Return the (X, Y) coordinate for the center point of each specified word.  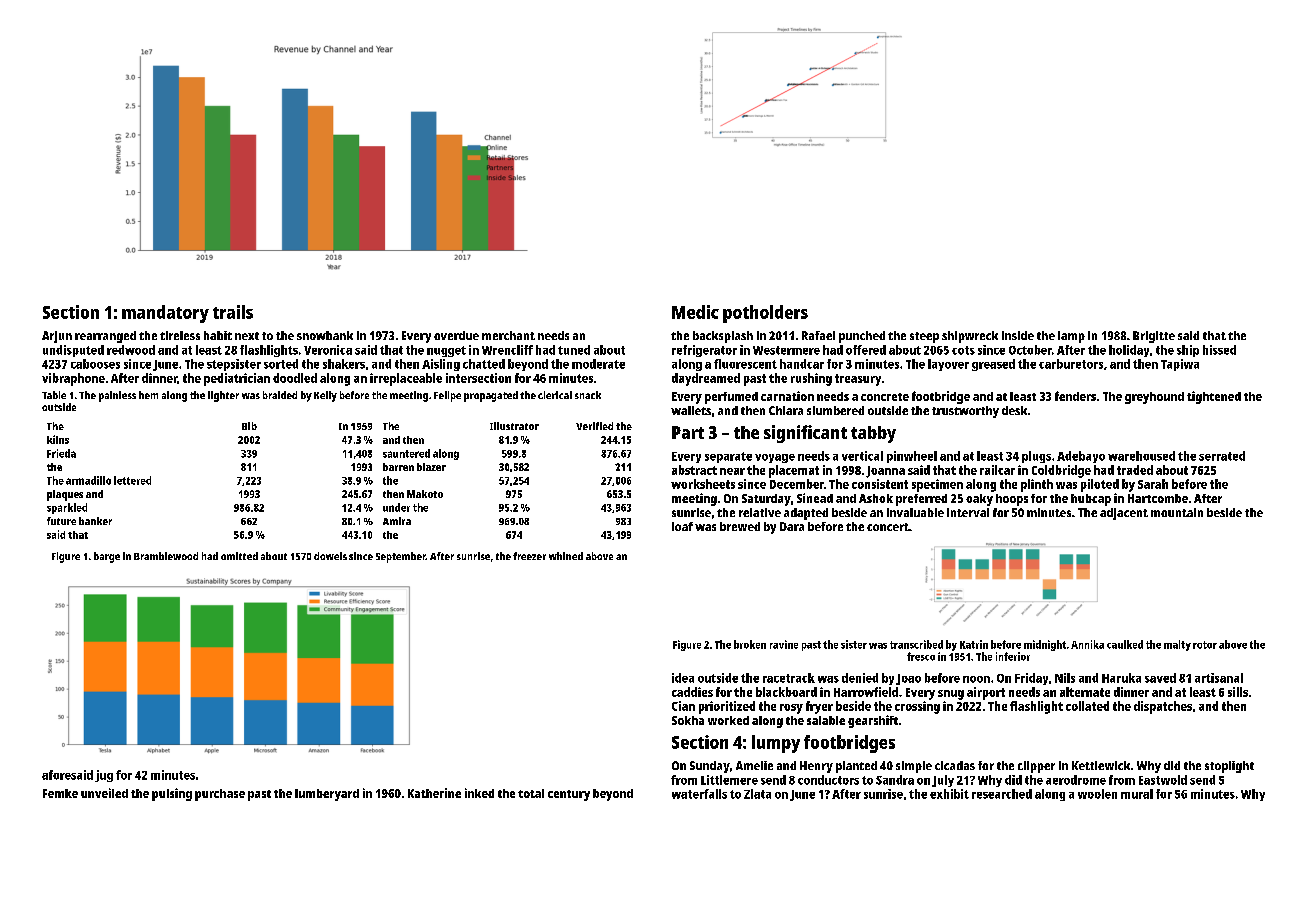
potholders (765, 314)
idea (683, 678)
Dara (792, 526)
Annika (1087, 644)
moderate (598, 364)
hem (148, 395)
